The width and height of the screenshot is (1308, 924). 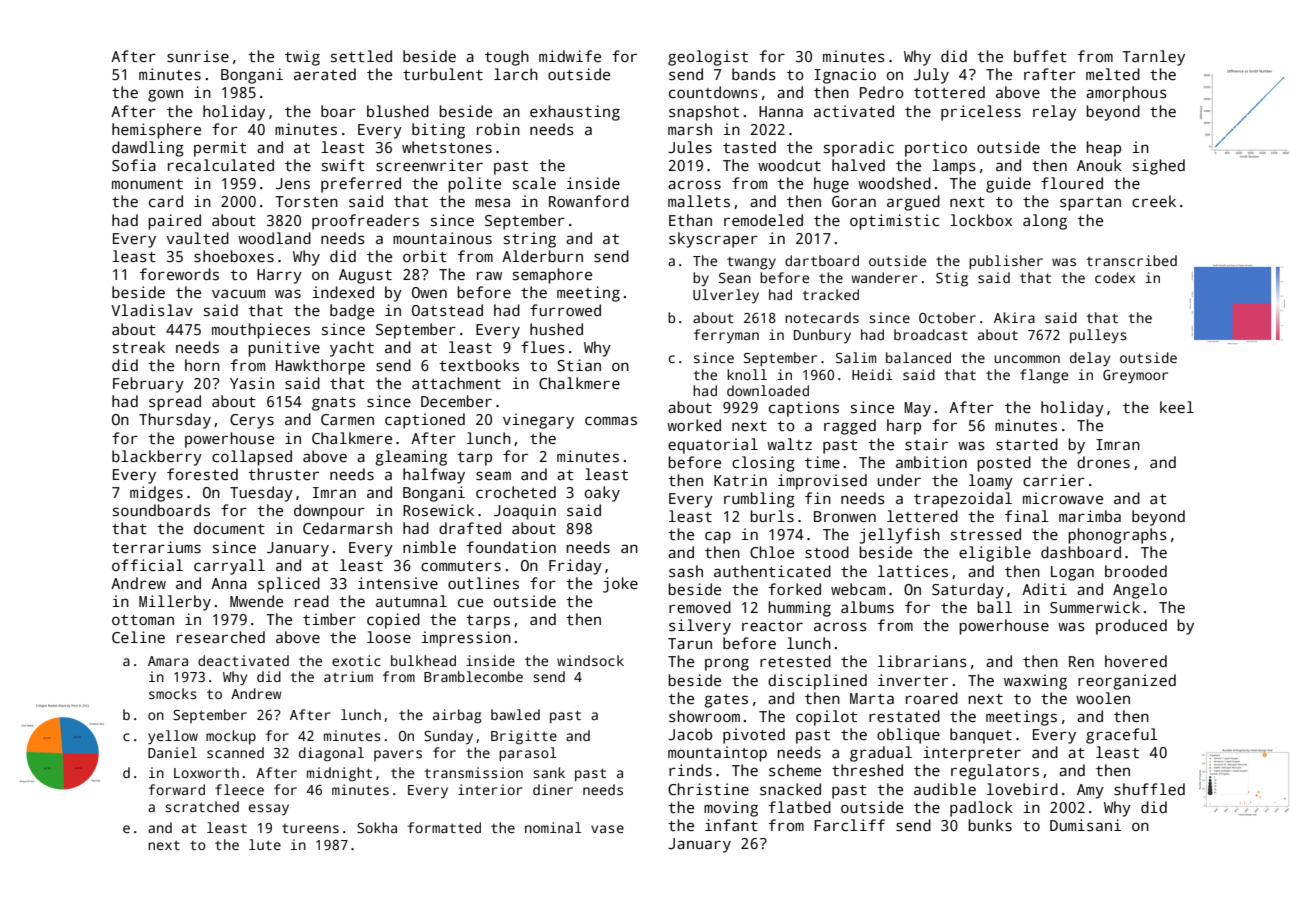 What do you see at coordinates (516, 74) in the screenshot?
I see `larch` at bounding box center [516, 74].
